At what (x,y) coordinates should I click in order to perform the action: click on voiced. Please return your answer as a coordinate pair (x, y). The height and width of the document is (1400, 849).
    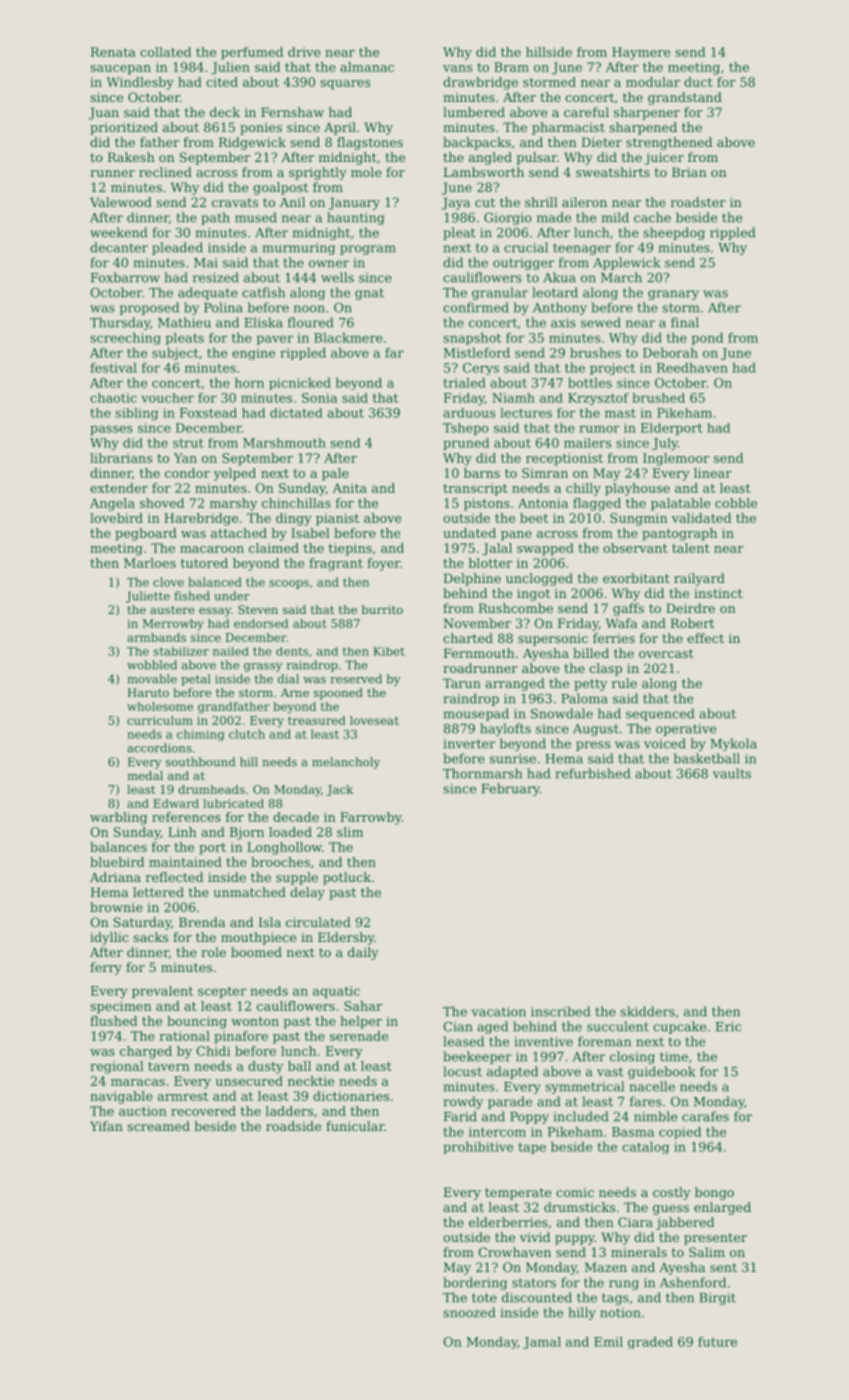
    Looking at the image, I should click on (665, 743).
